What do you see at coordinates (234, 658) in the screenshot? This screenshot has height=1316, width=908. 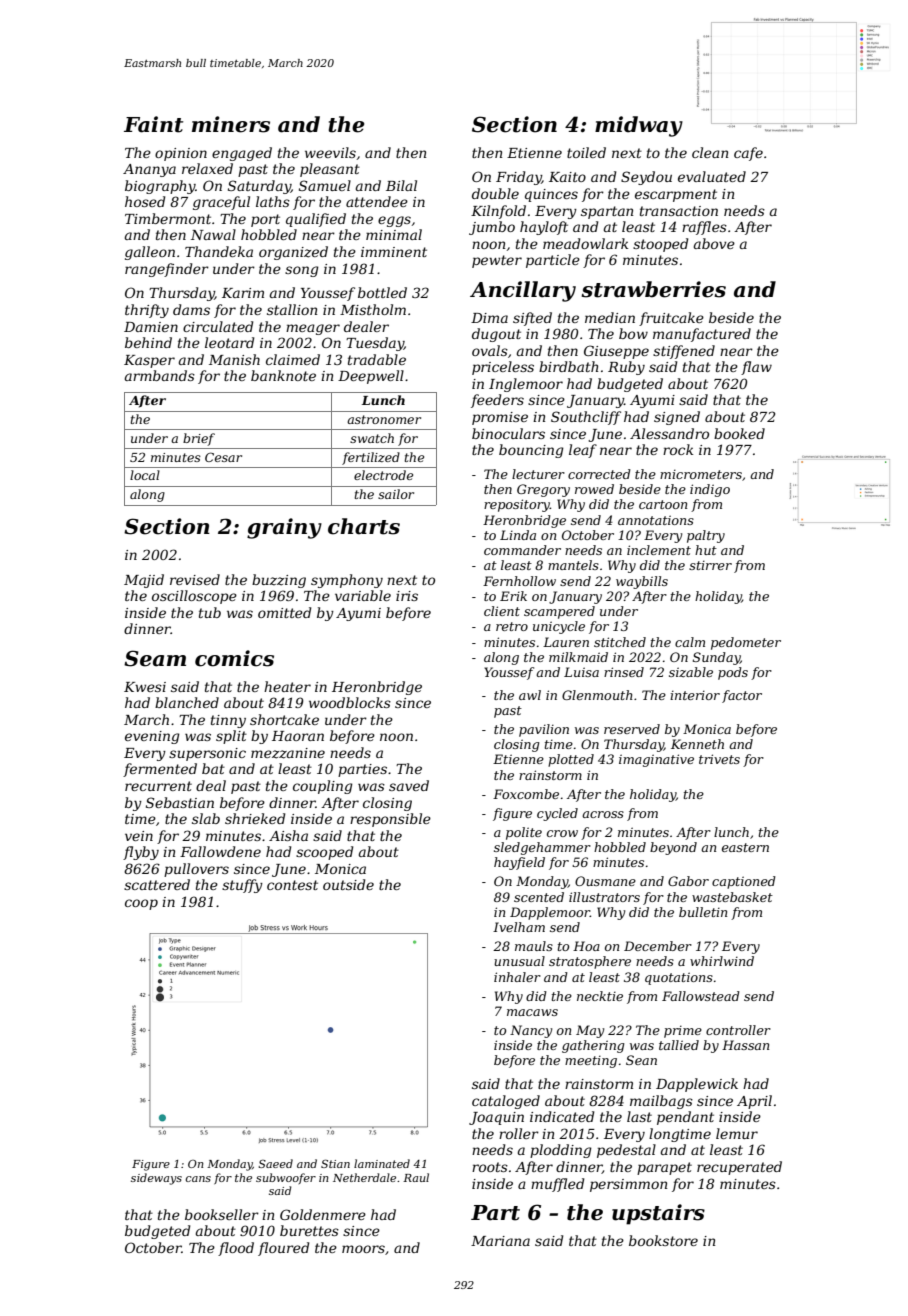 I see `comics` at bounding box center [234, 658].
